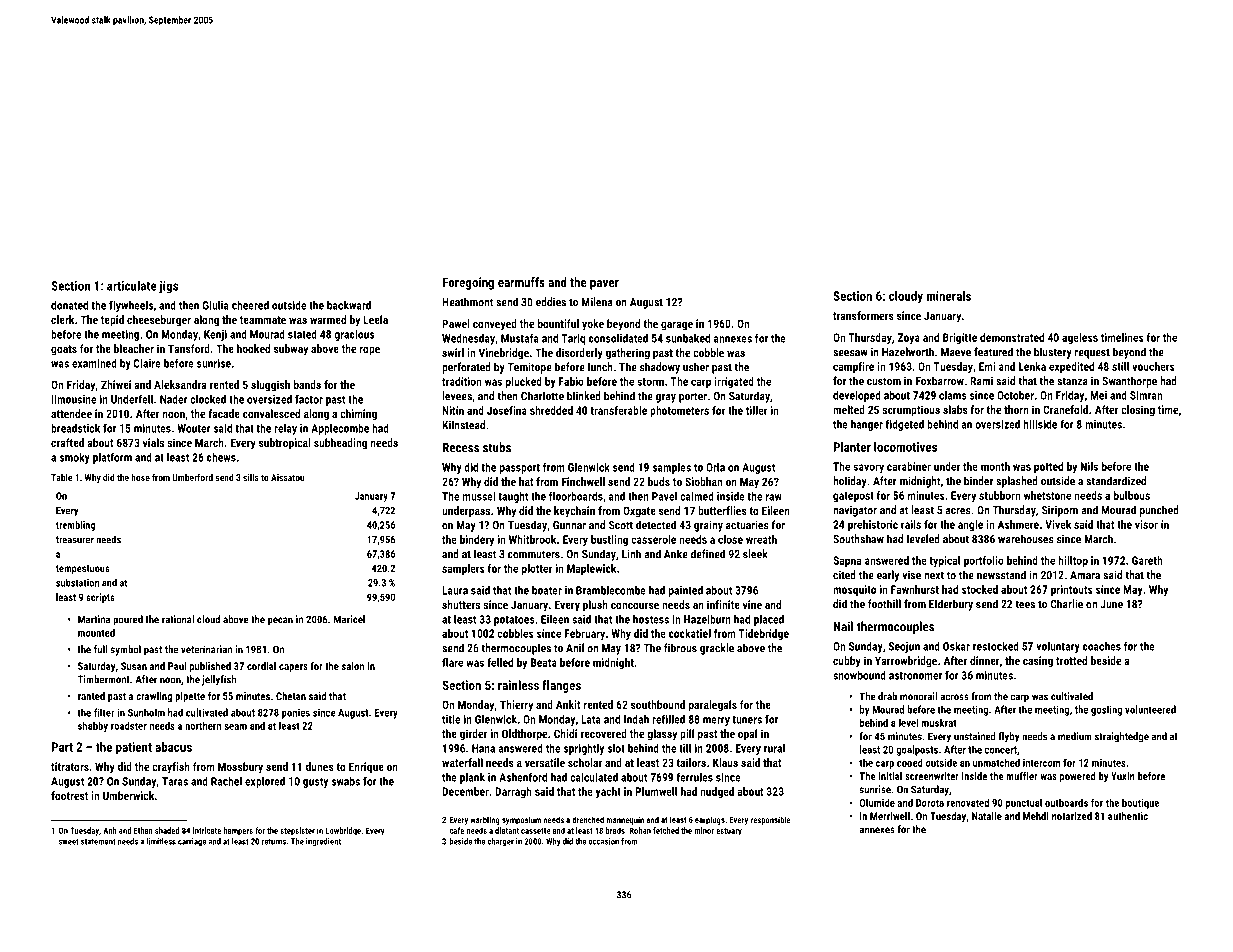 Image resolution: width=1233 pixels, height=952 pixels. I want to click on fibrous, so click(680, 648).
